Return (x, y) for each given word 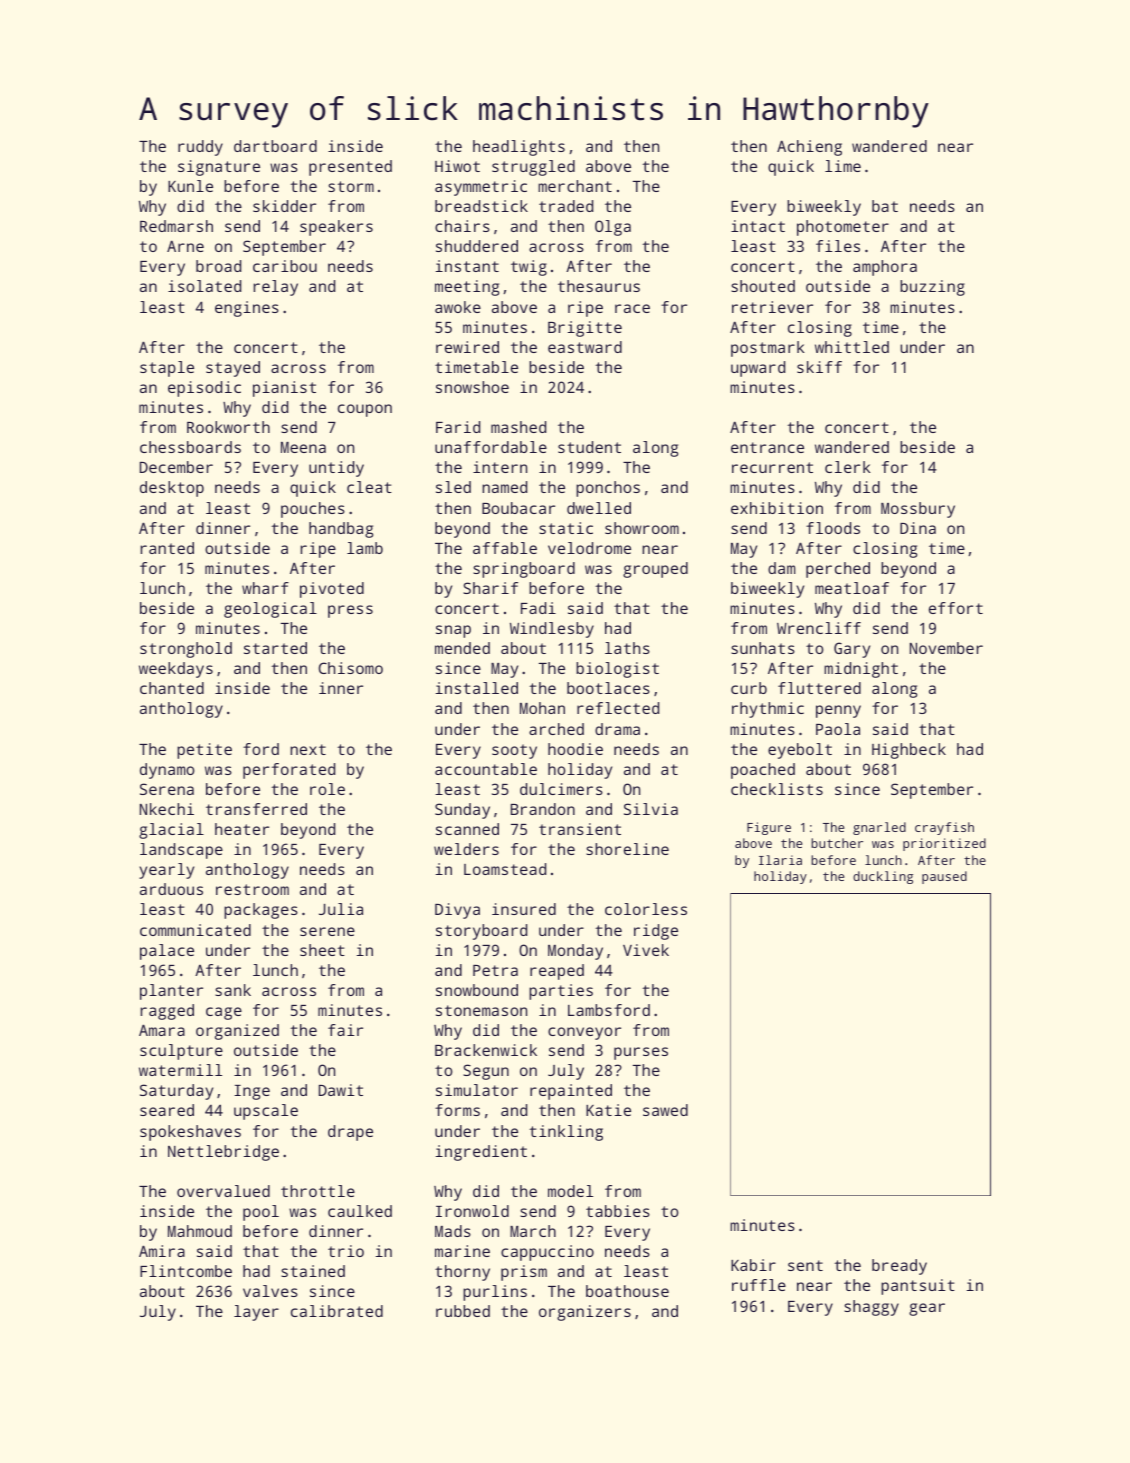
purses (641, 1053)
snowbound (477, 990)
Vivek (646, 950)
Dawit (341, 1090)
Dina (918, 528)
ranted (167, 548)
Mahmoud (200, 1231)
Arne (185, 246)
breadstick (481, 206)
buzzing (932, 288)
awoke (458, 307)
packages (261, 911)
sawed (665, 1110)
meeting (467, 288)
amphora (885, 268)
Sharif (490, 588)
